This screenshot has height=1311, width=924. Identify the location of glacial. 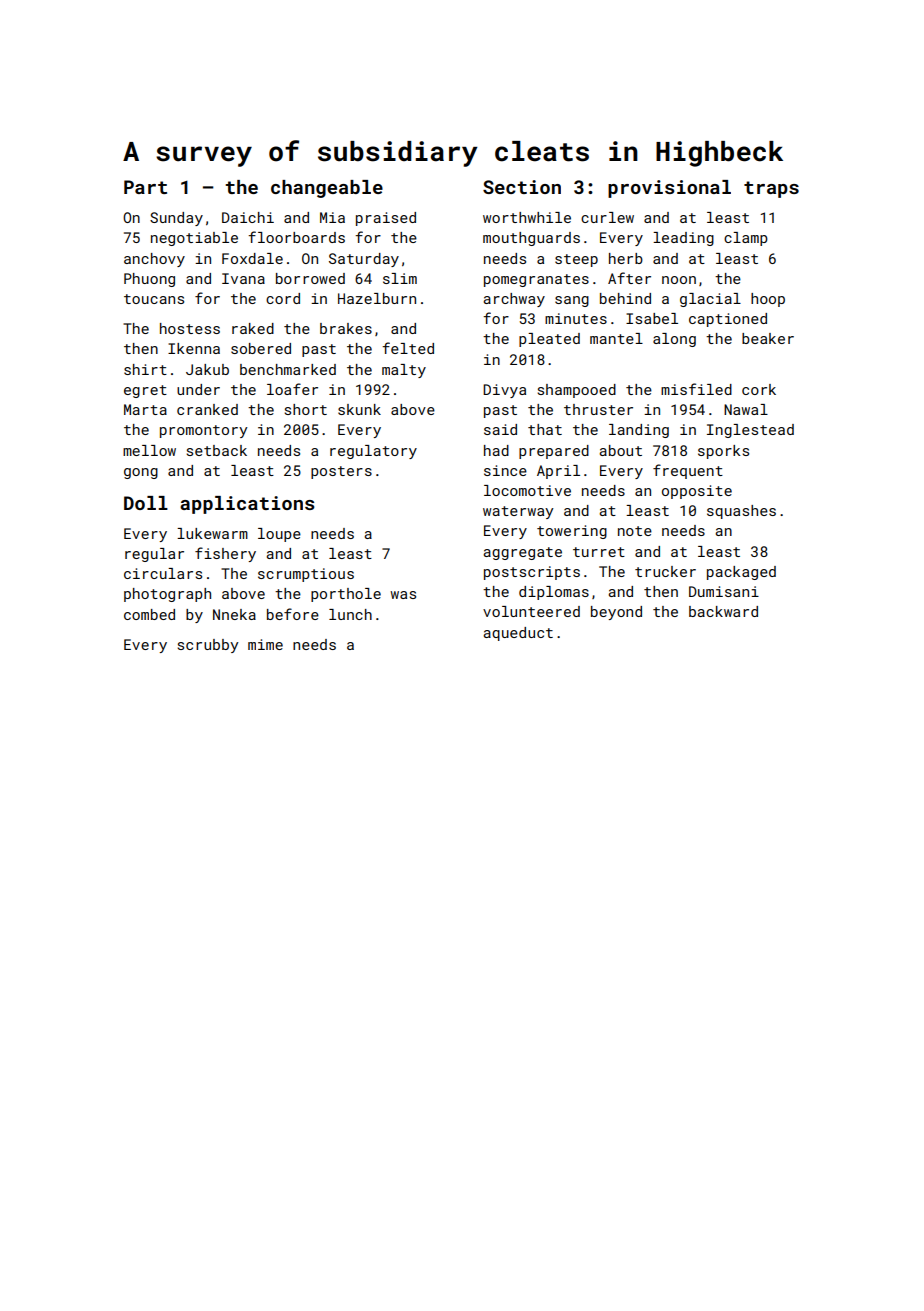
(710, 300).
